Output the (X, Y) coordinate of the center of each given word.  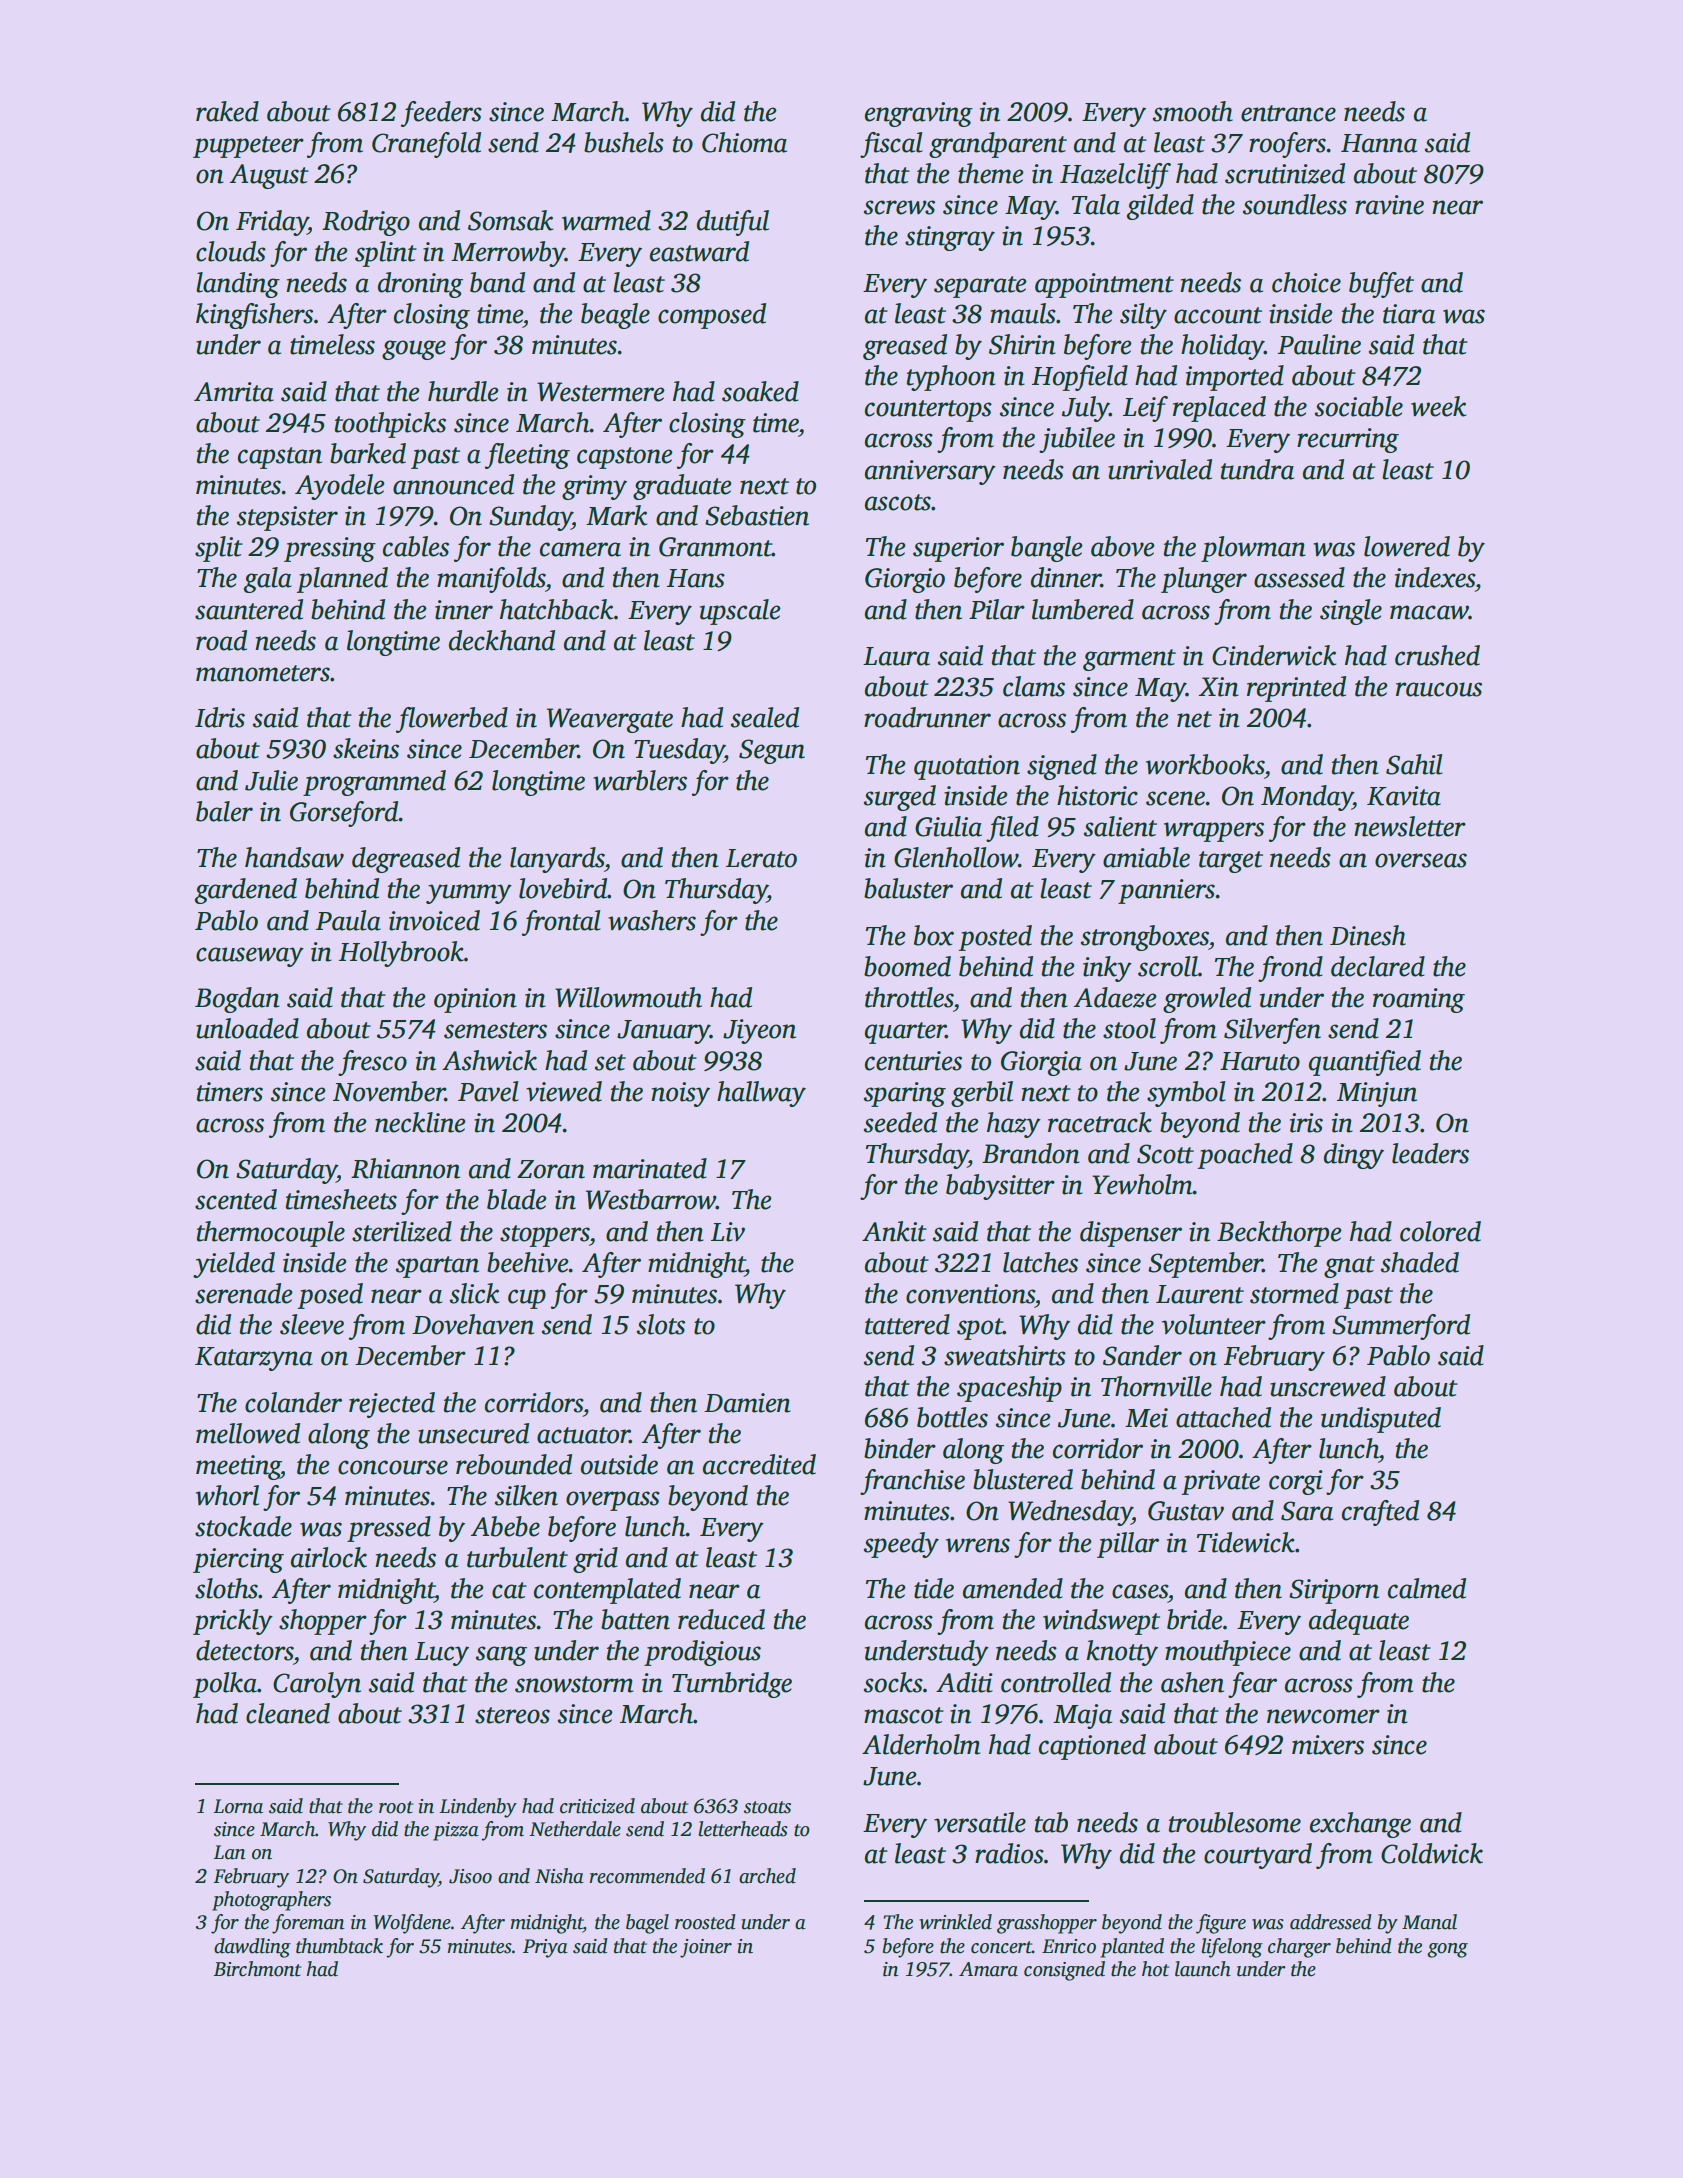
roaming (1419, 1000)
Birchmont (257, 1969)
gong (1447, 1950)
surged (900, 798)
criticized (597, 1806)
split (219, 549)
